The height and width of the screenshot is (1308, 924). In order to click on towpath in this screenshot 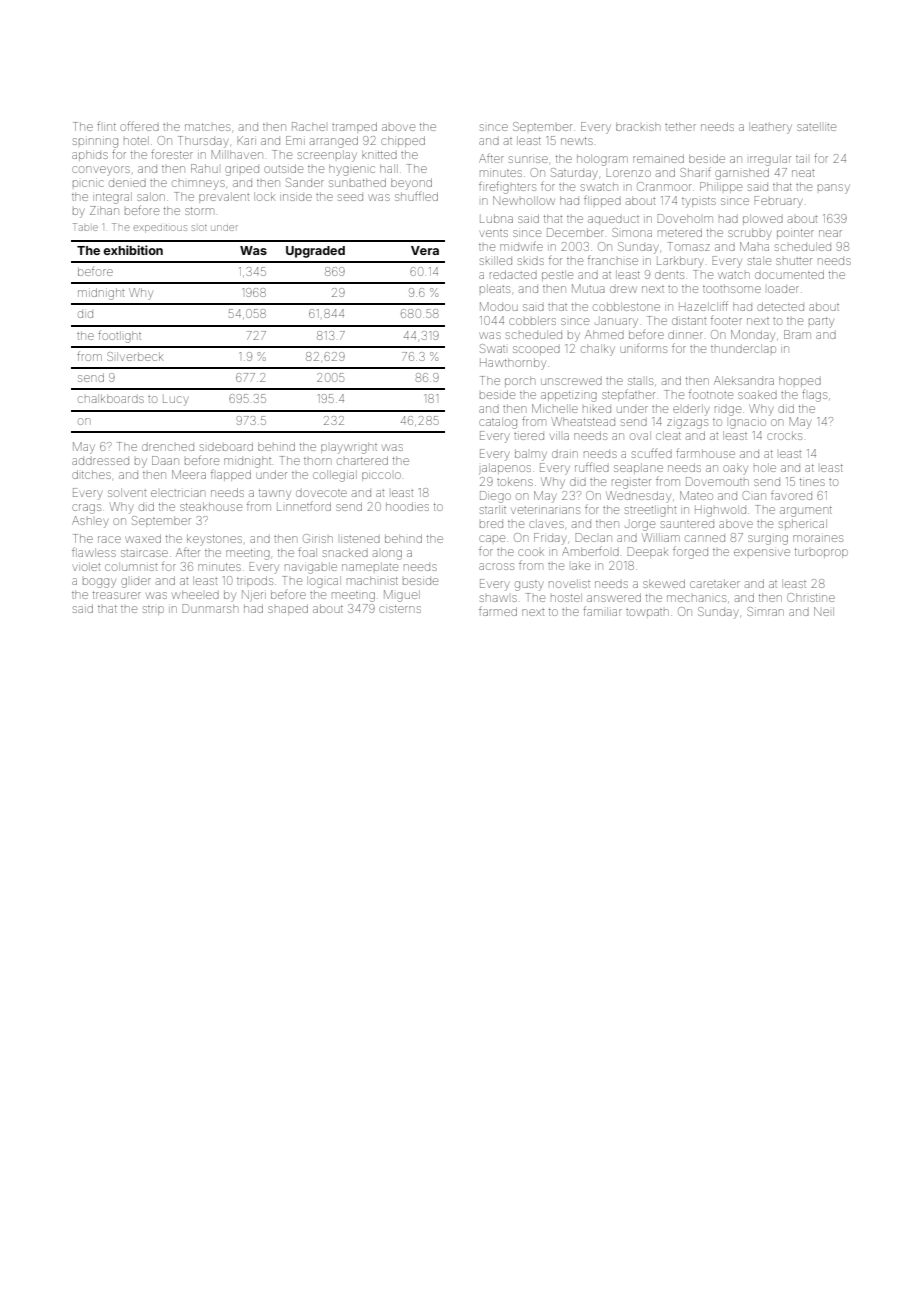, I will do `click(647, 613)`.
